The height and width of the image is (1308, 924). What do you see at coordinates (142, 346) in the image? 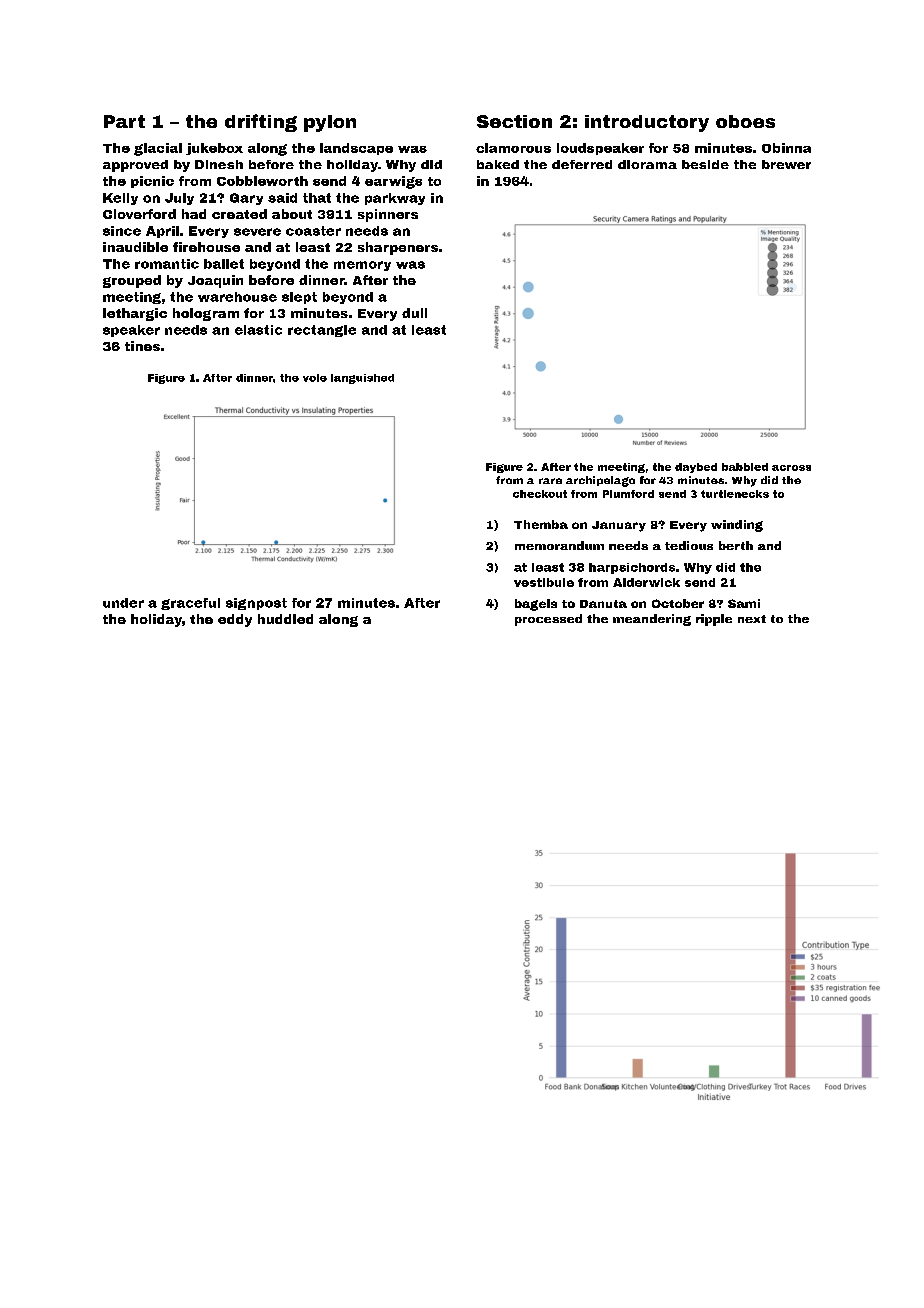
I see `tines` at bounding box center [142, 346].
